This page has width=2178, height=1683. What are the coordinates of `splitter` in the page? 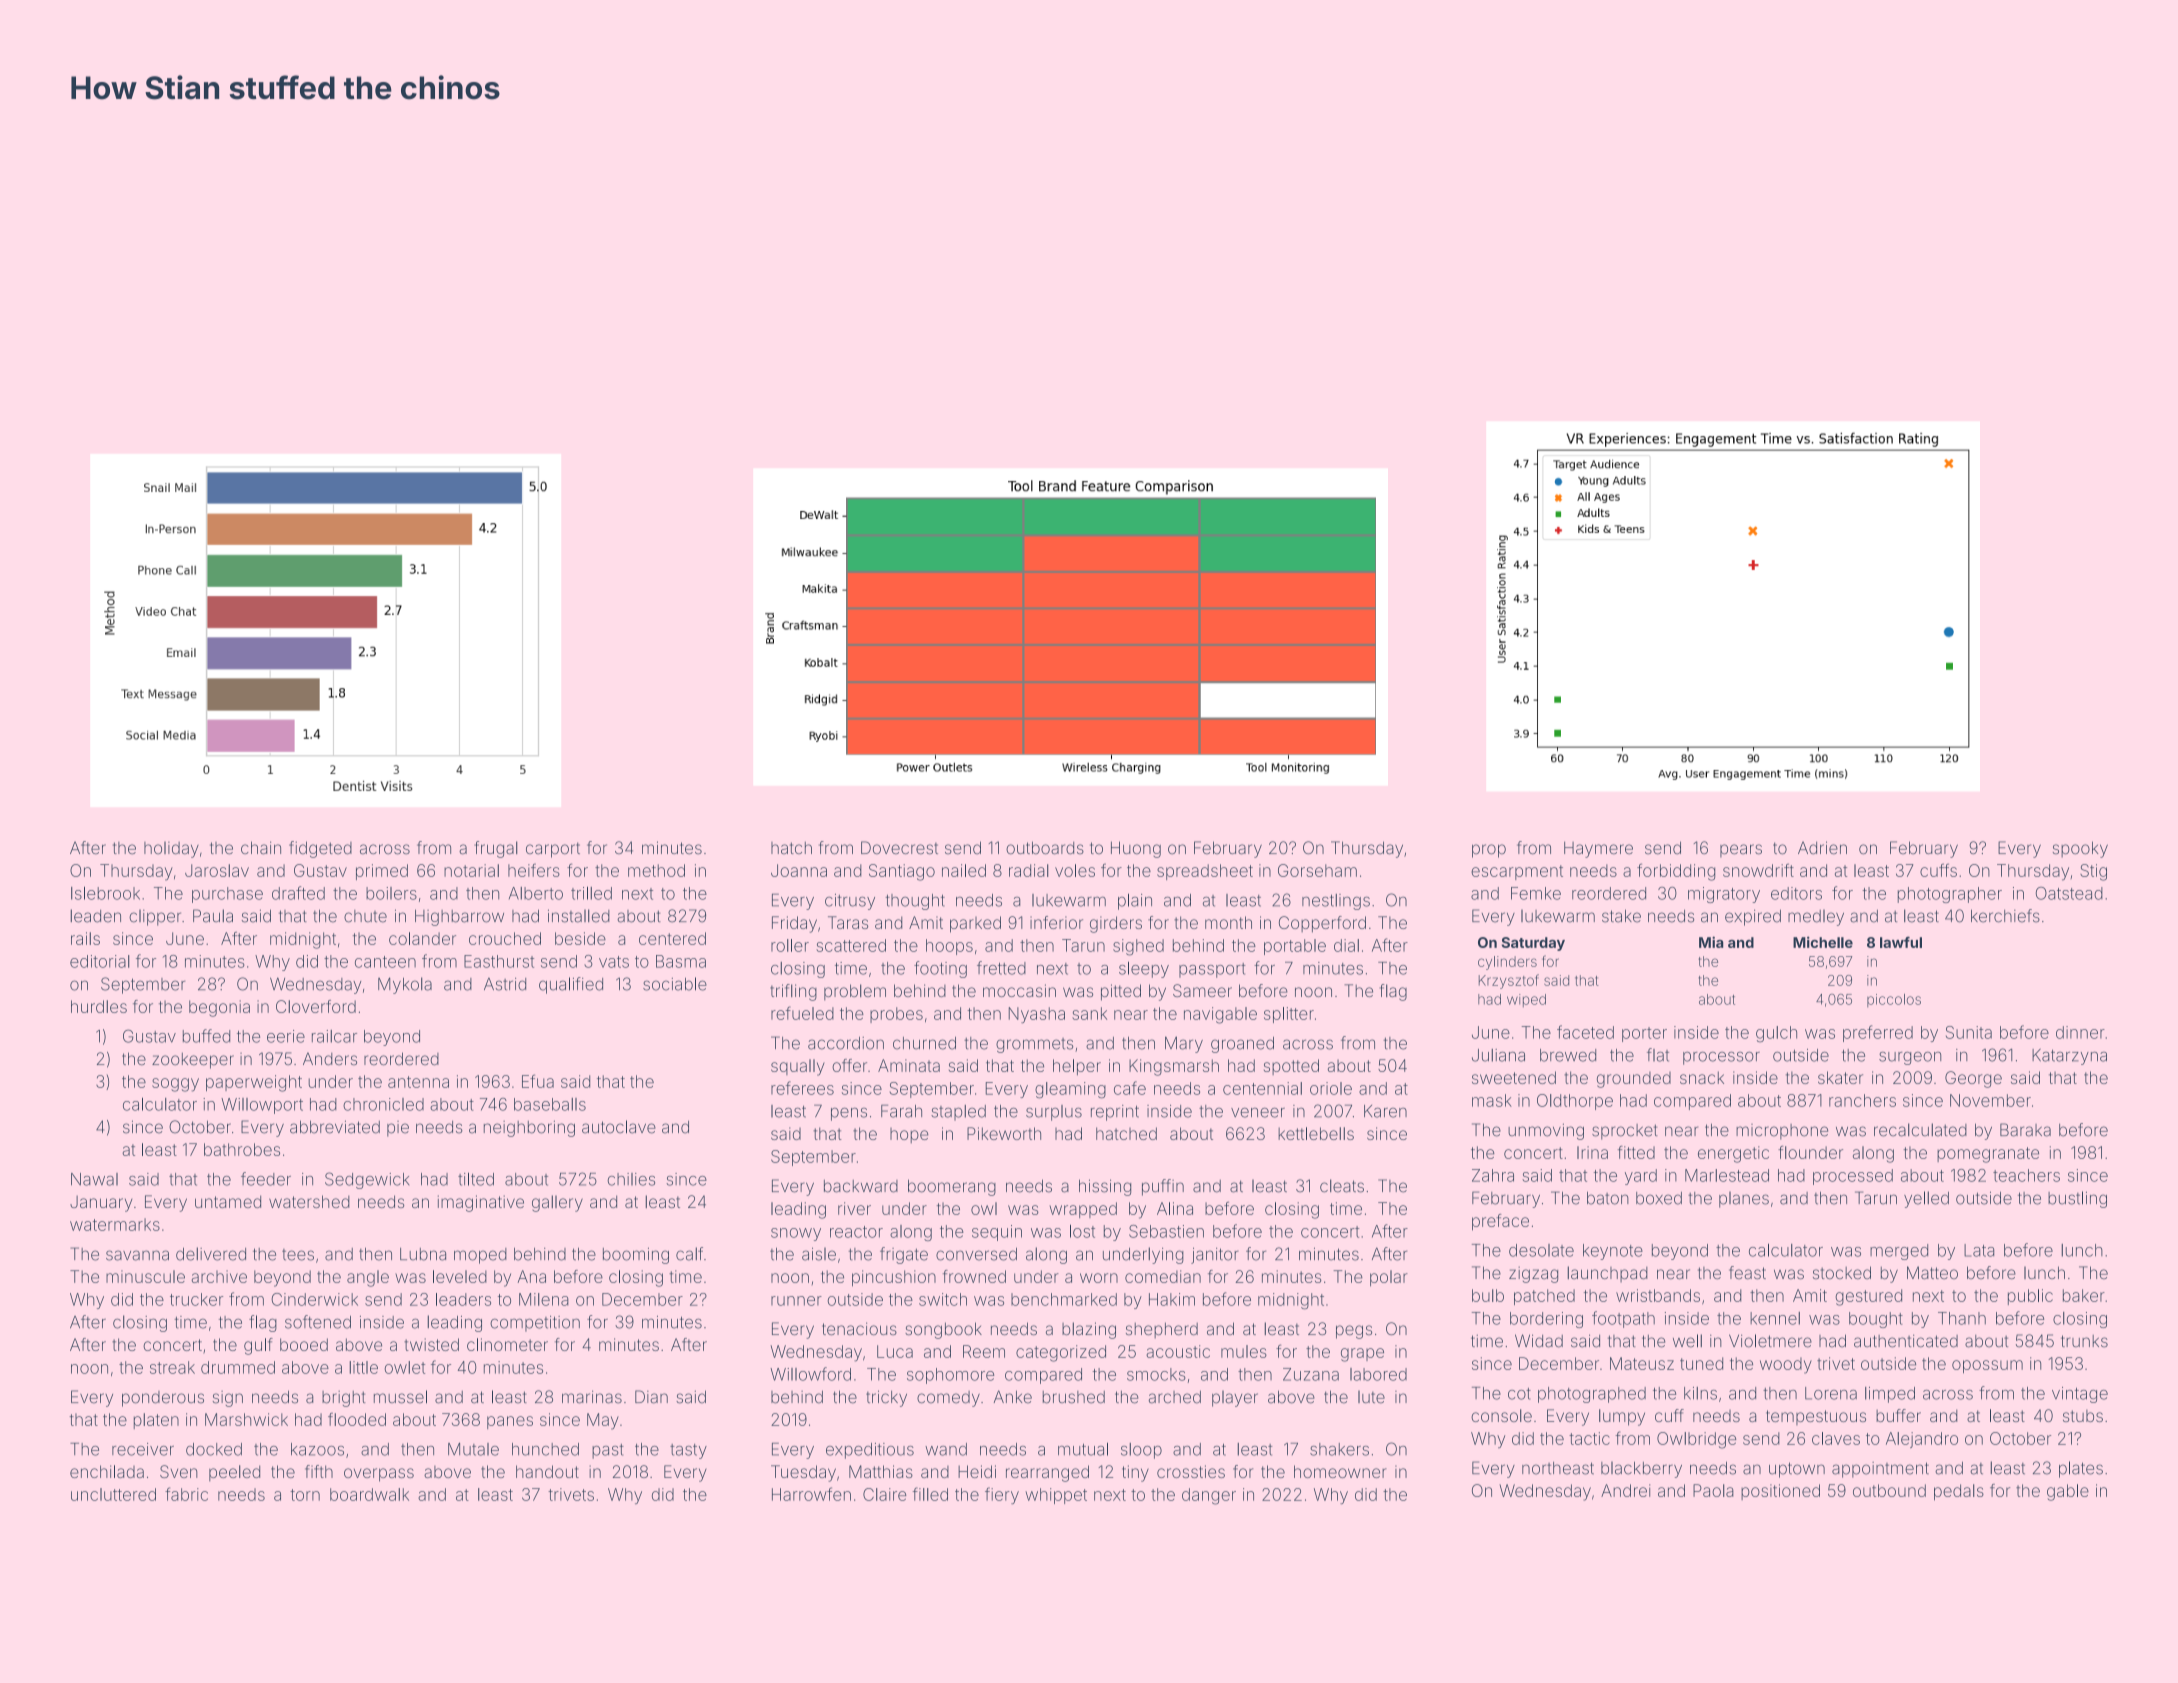 It's located at (1289, 1015).
